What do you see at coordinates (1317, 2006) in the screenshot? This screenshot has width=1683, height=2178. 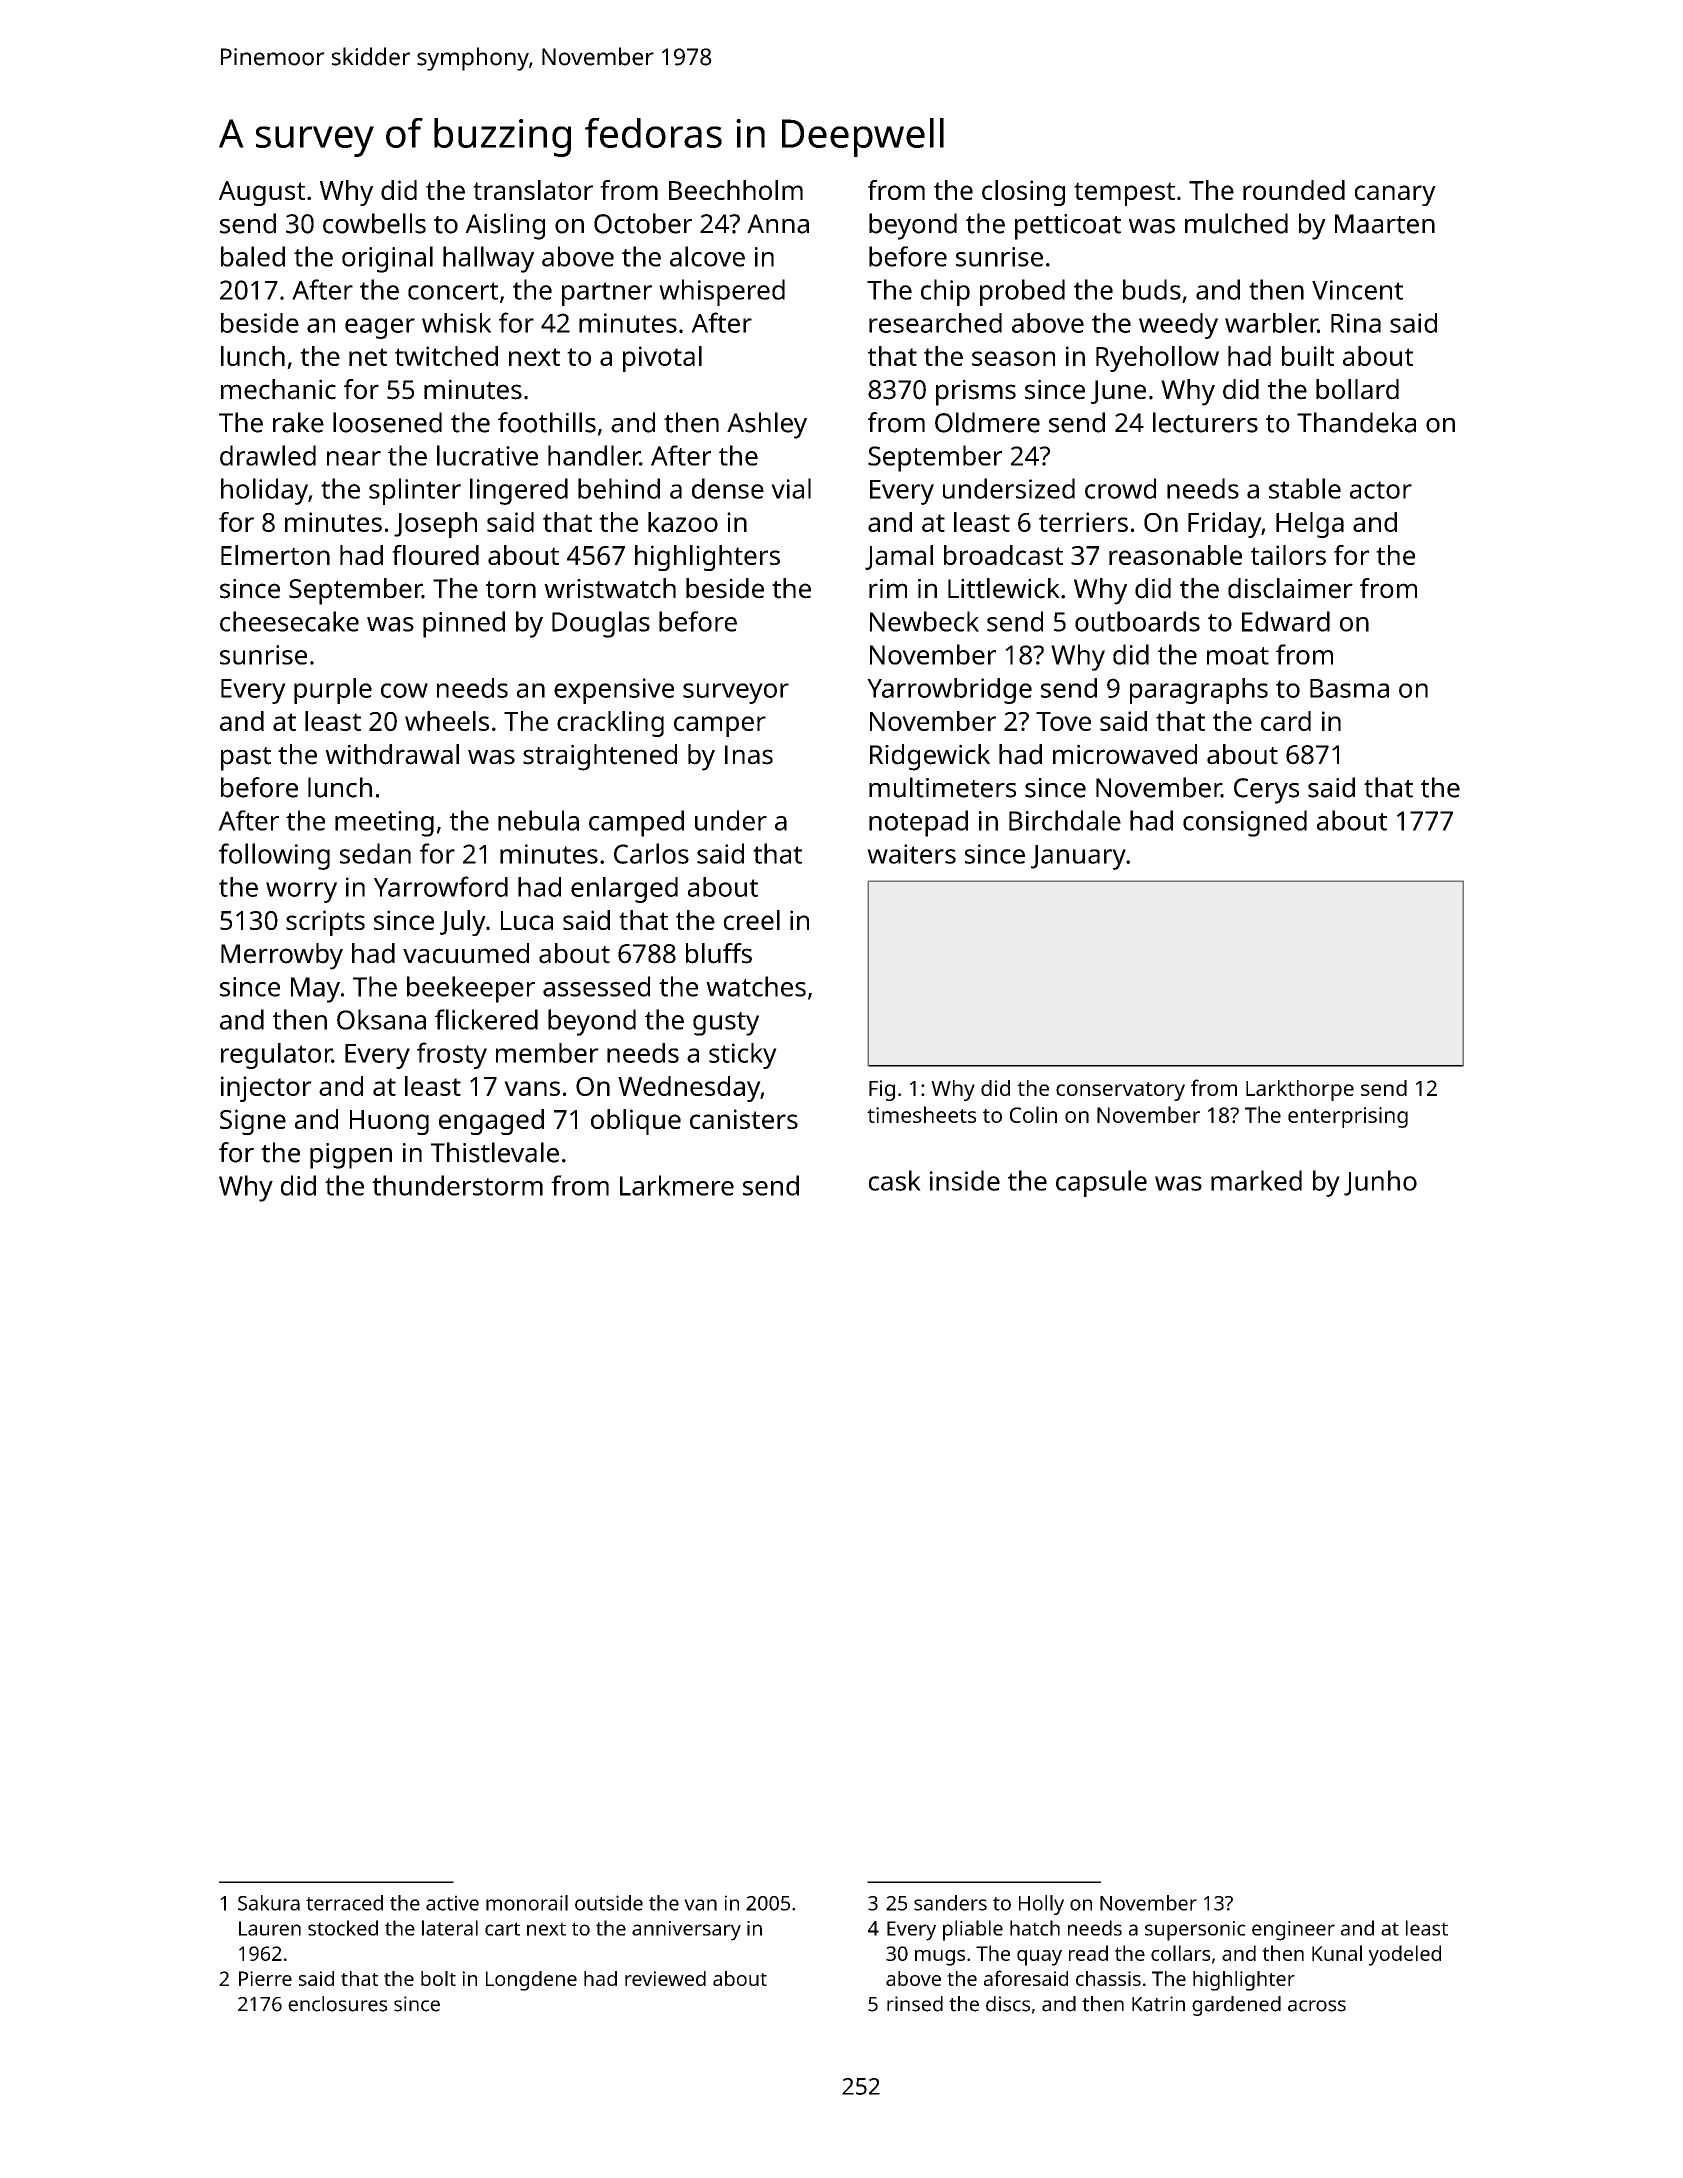 I see `across` at bounding box center [1317, 2006].
